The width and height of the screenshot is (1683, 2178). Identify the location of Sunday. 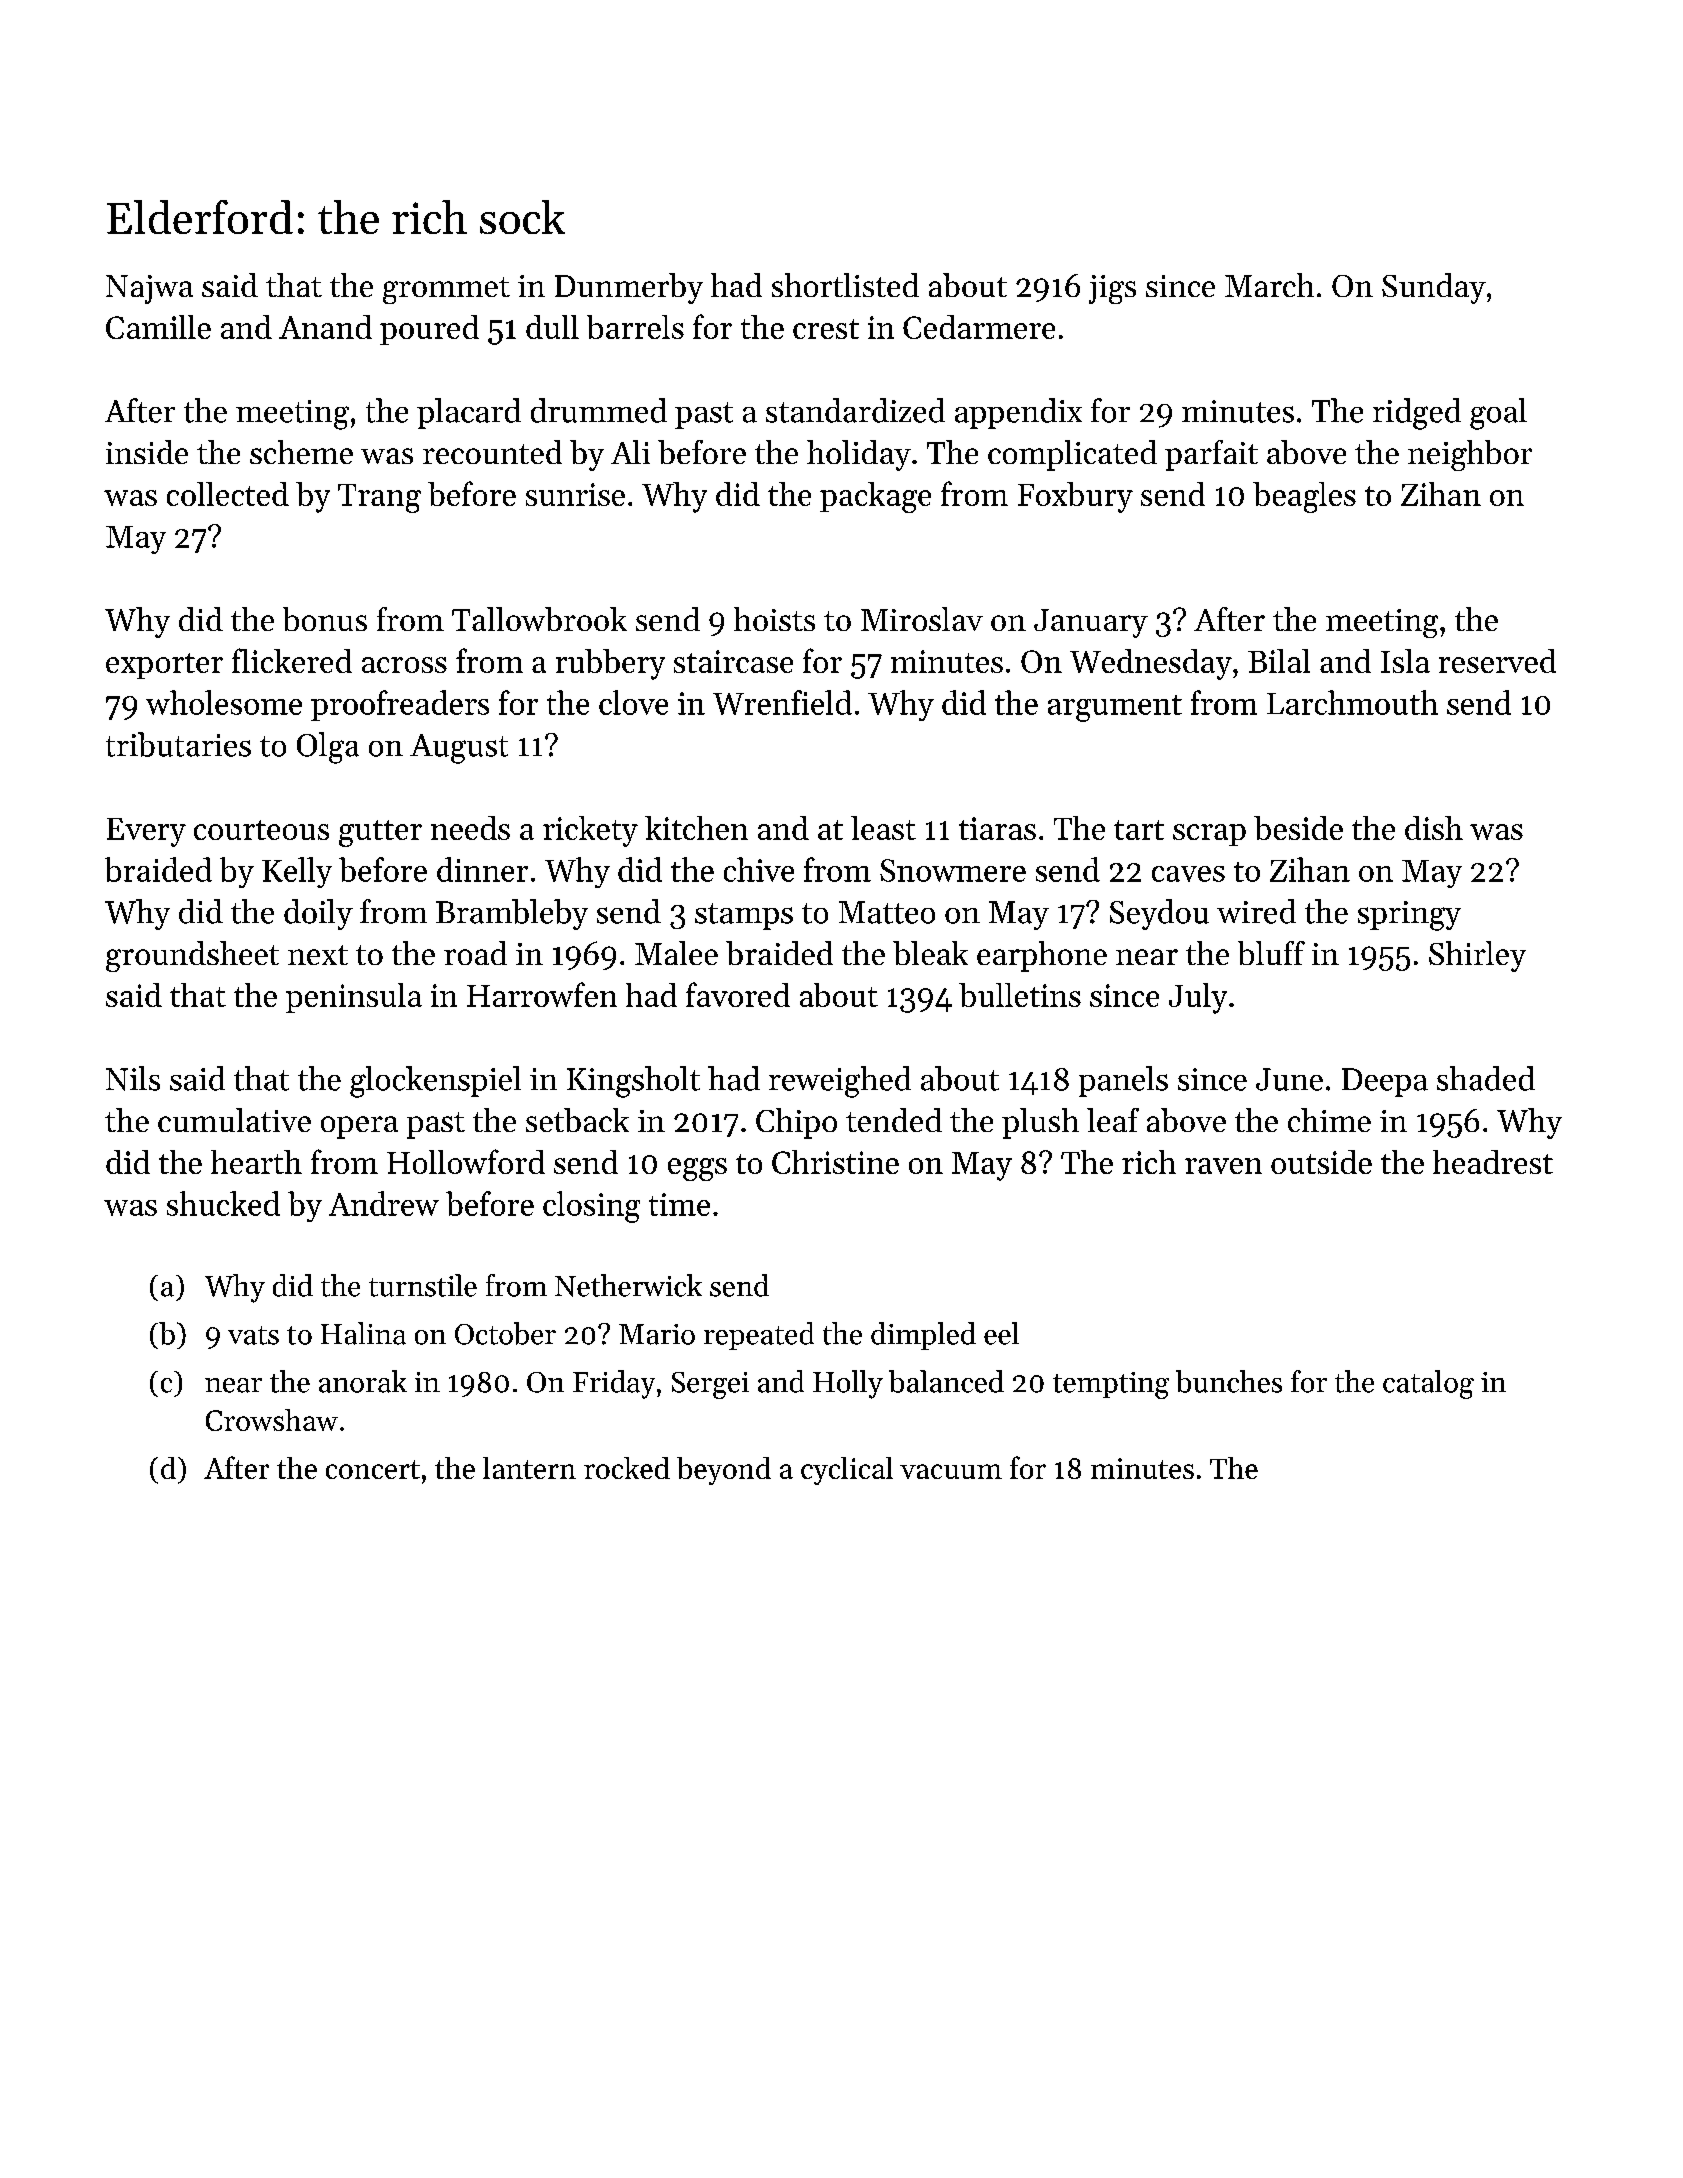
(1434, 288).
